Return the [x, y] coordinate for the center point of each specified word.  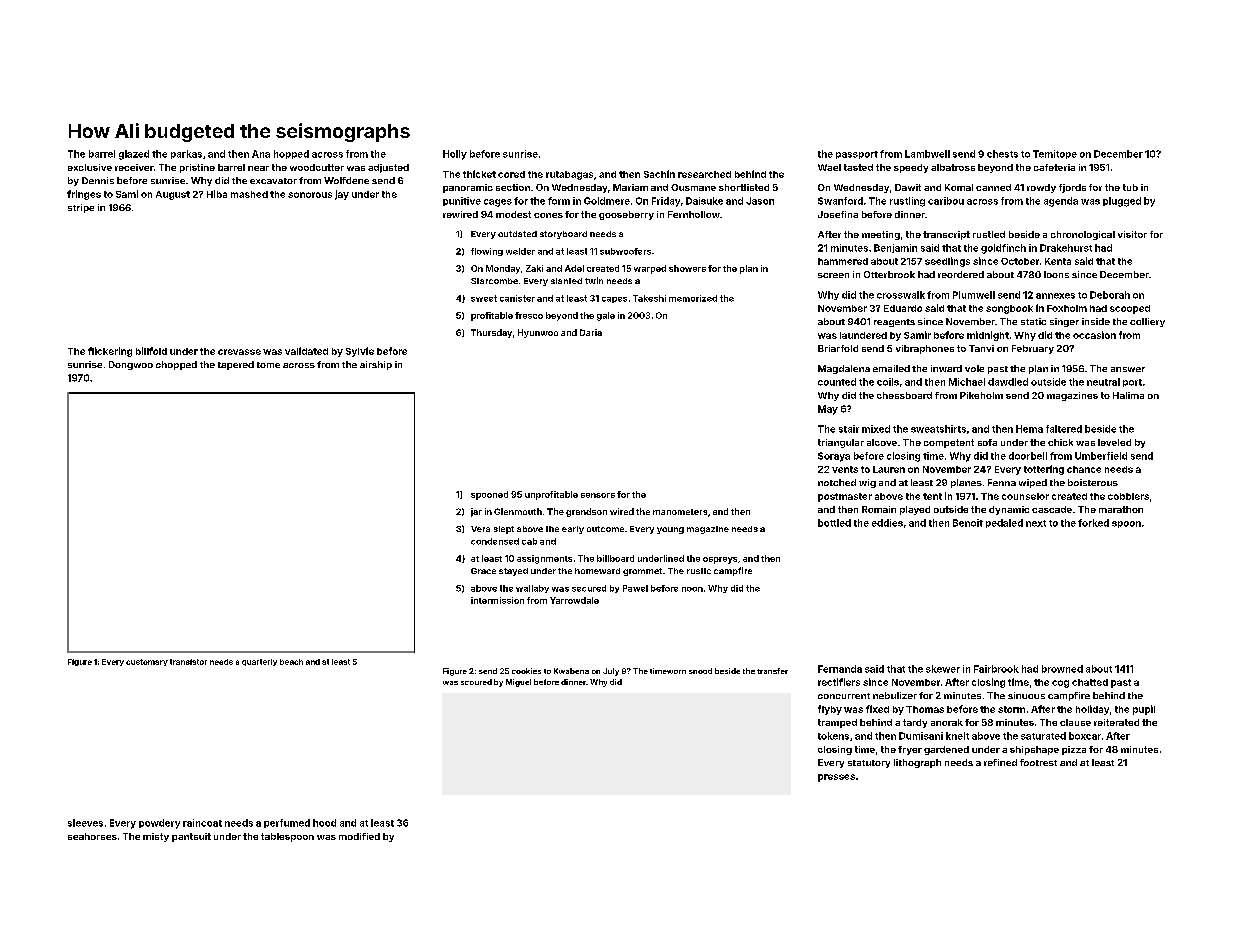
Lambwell [927, 154]
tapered [236, 365]
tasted [858, 167]
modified [359, 836]
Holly [455, 155]
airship [376, 365]
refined [1000, 762]
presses [836, 778]
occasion [1094, 335]
